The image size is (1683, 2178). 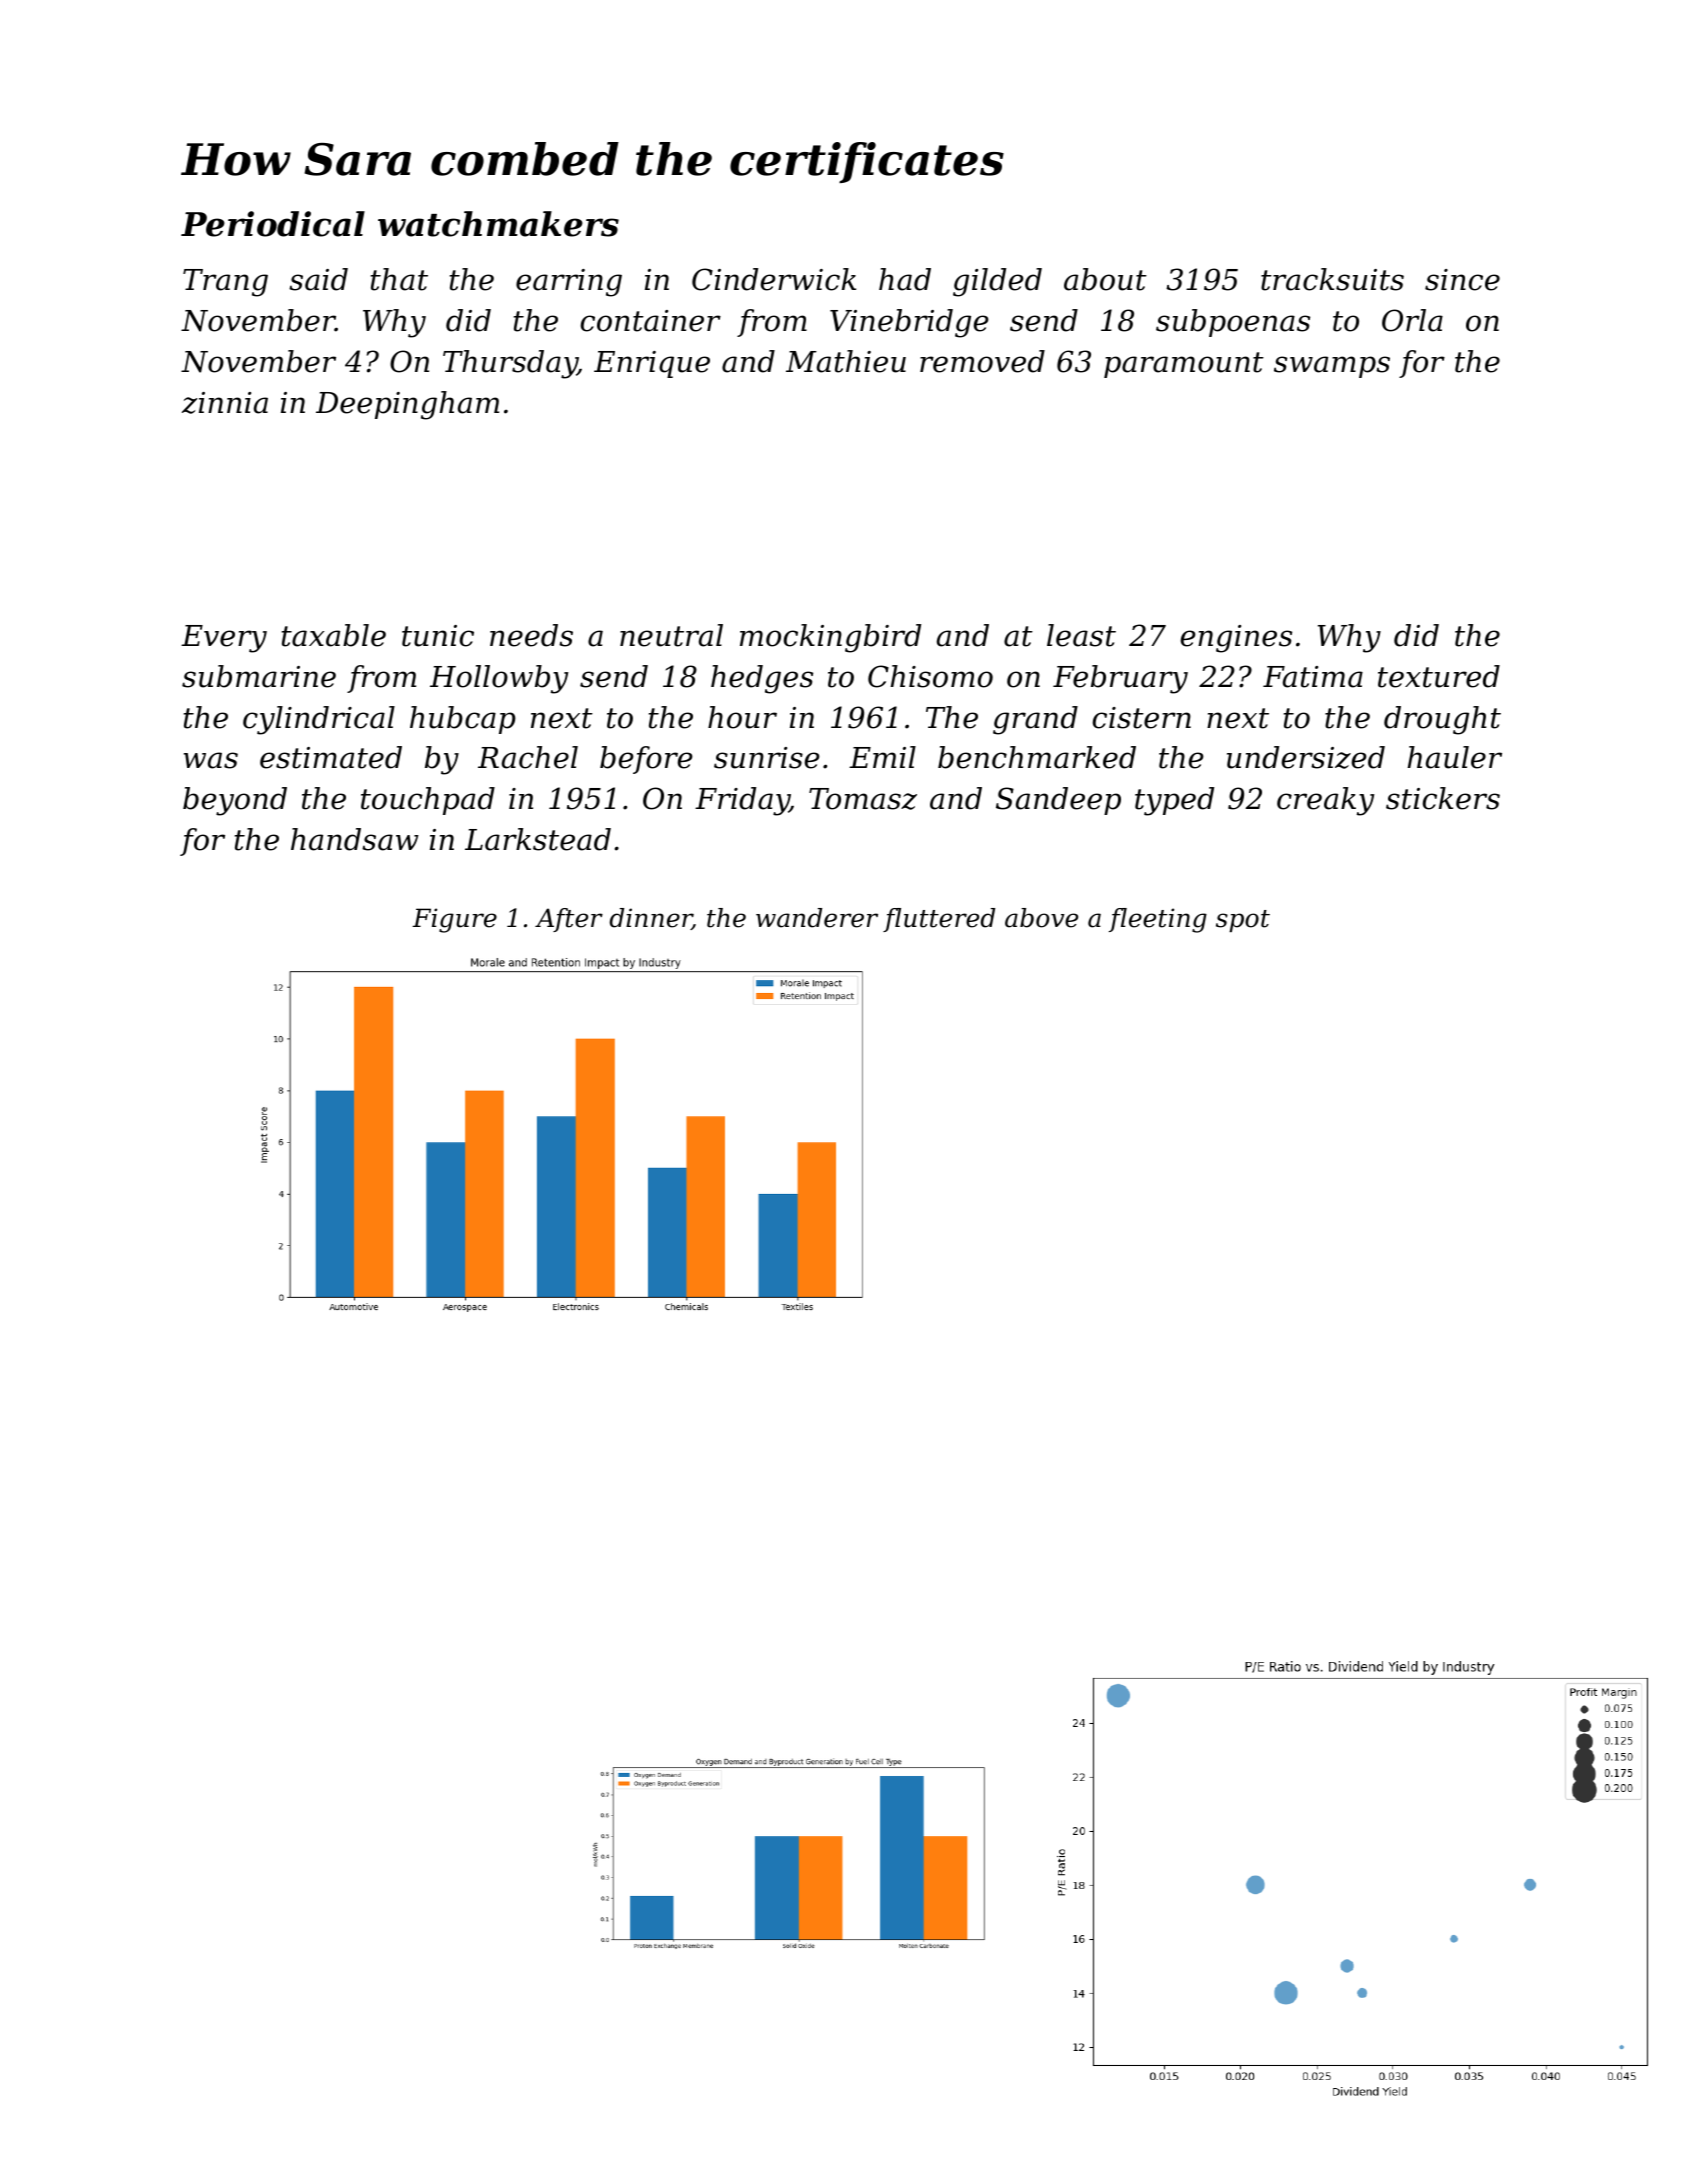 I want to click on submarine, so click(x=259, y=676).
